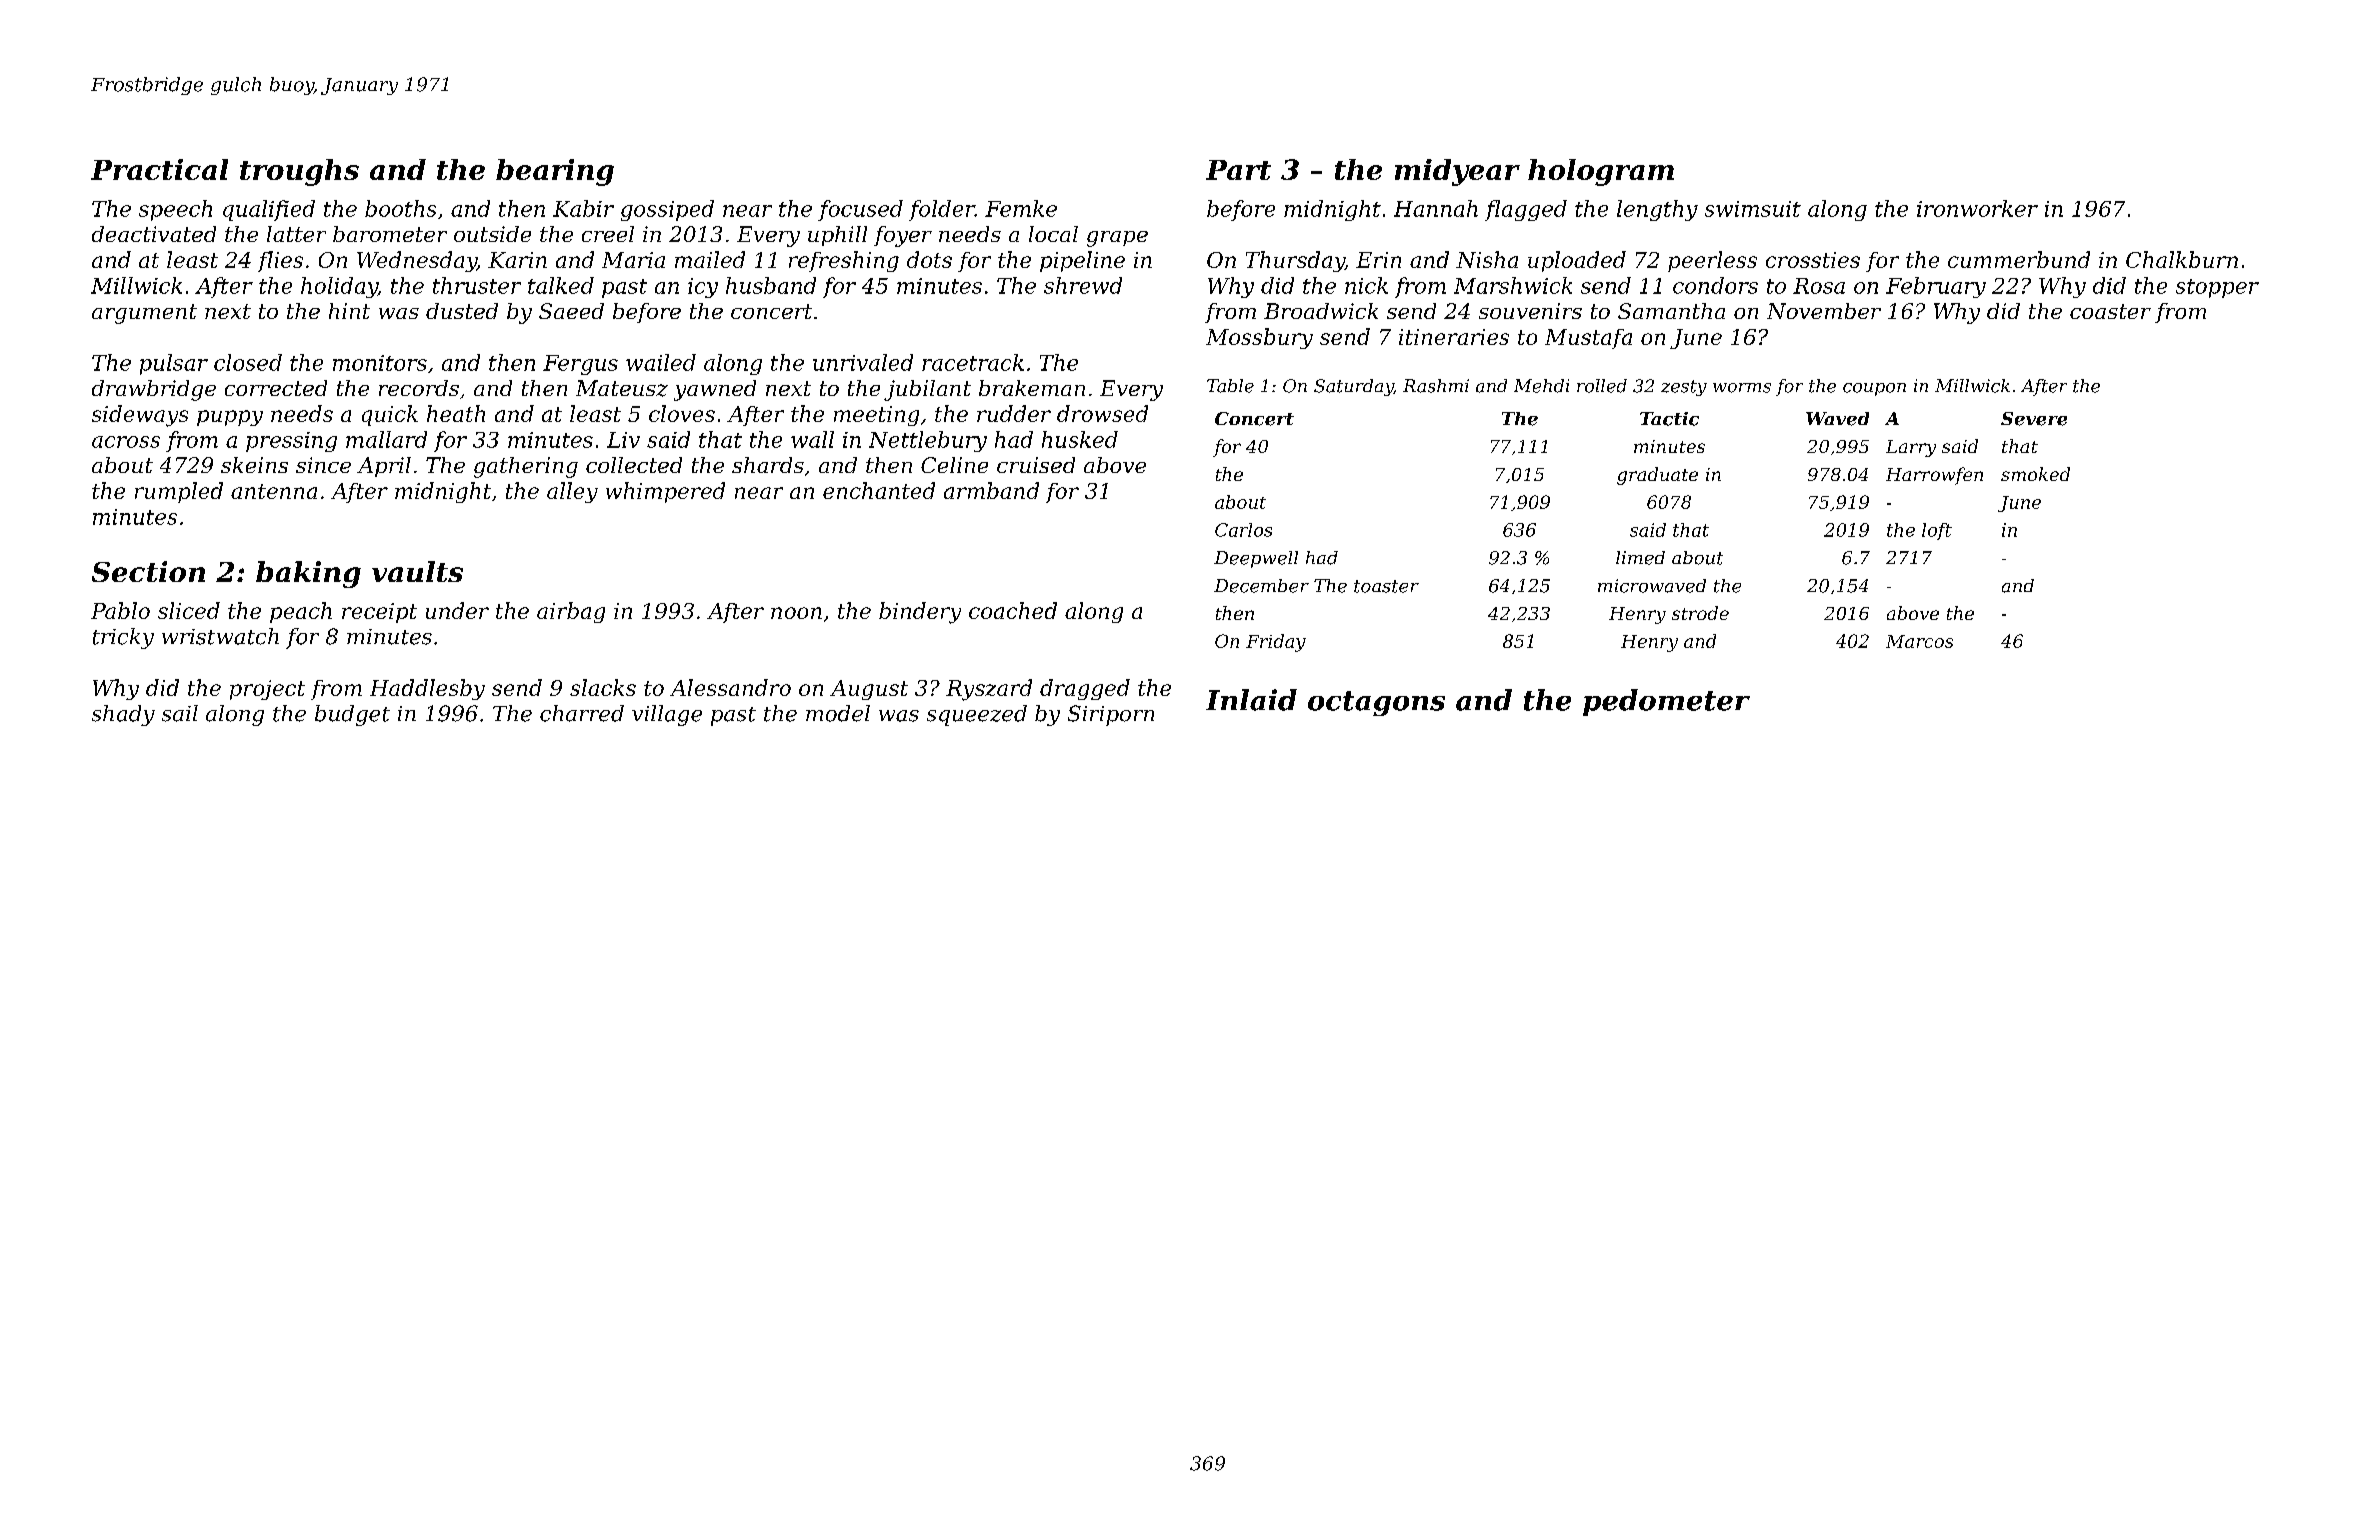 The width and height of the page is (2380, 1540). I want to click on Marcos, so click(1919, 641).
